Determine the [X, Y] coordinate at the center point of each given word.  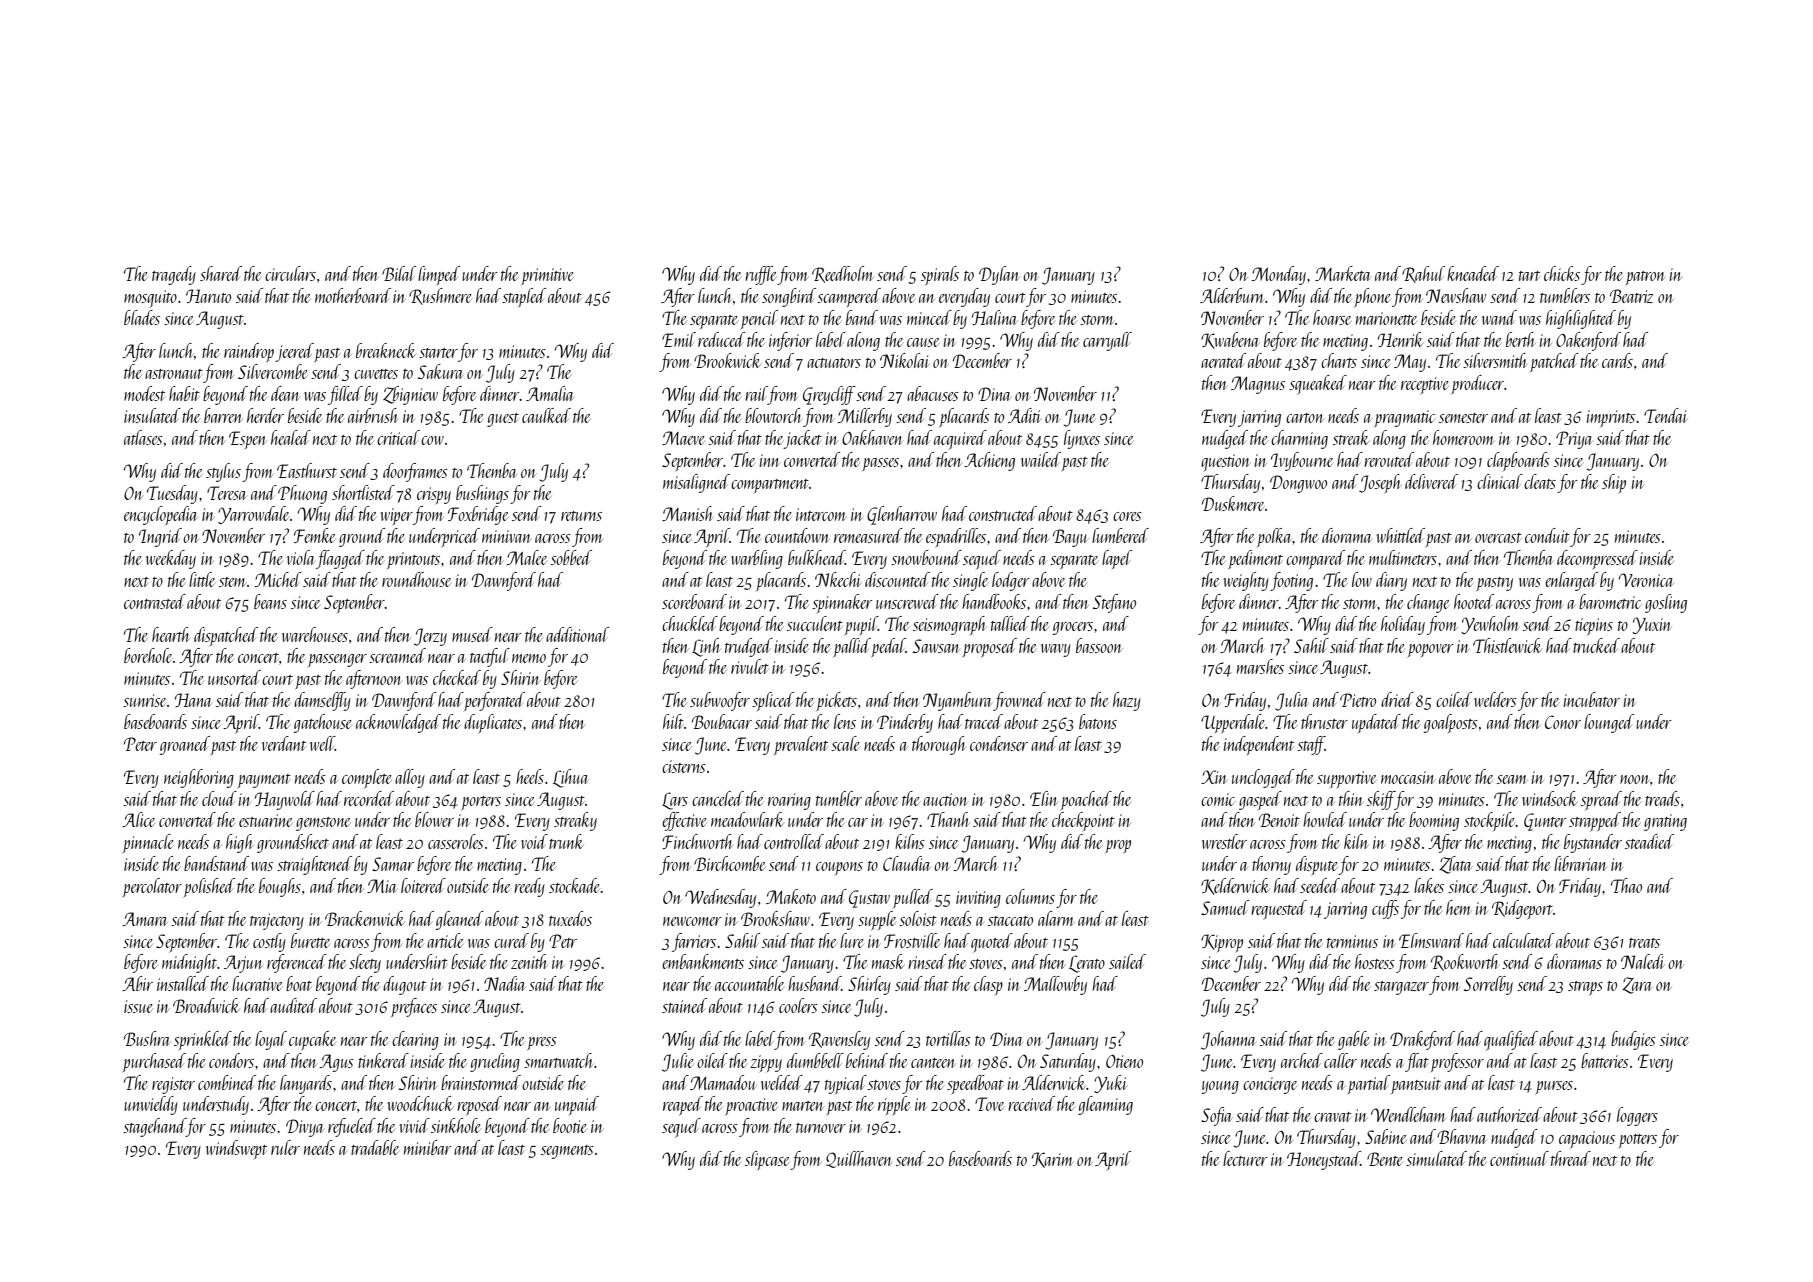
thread [1571, 1158]
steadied [1649, 841]
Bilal [399, 273]
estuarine [265, 820]
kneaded [1473, 273]
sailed [1127, 961]
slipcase [767, 1160]
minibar [428, 1147]
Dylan [999, 275]
